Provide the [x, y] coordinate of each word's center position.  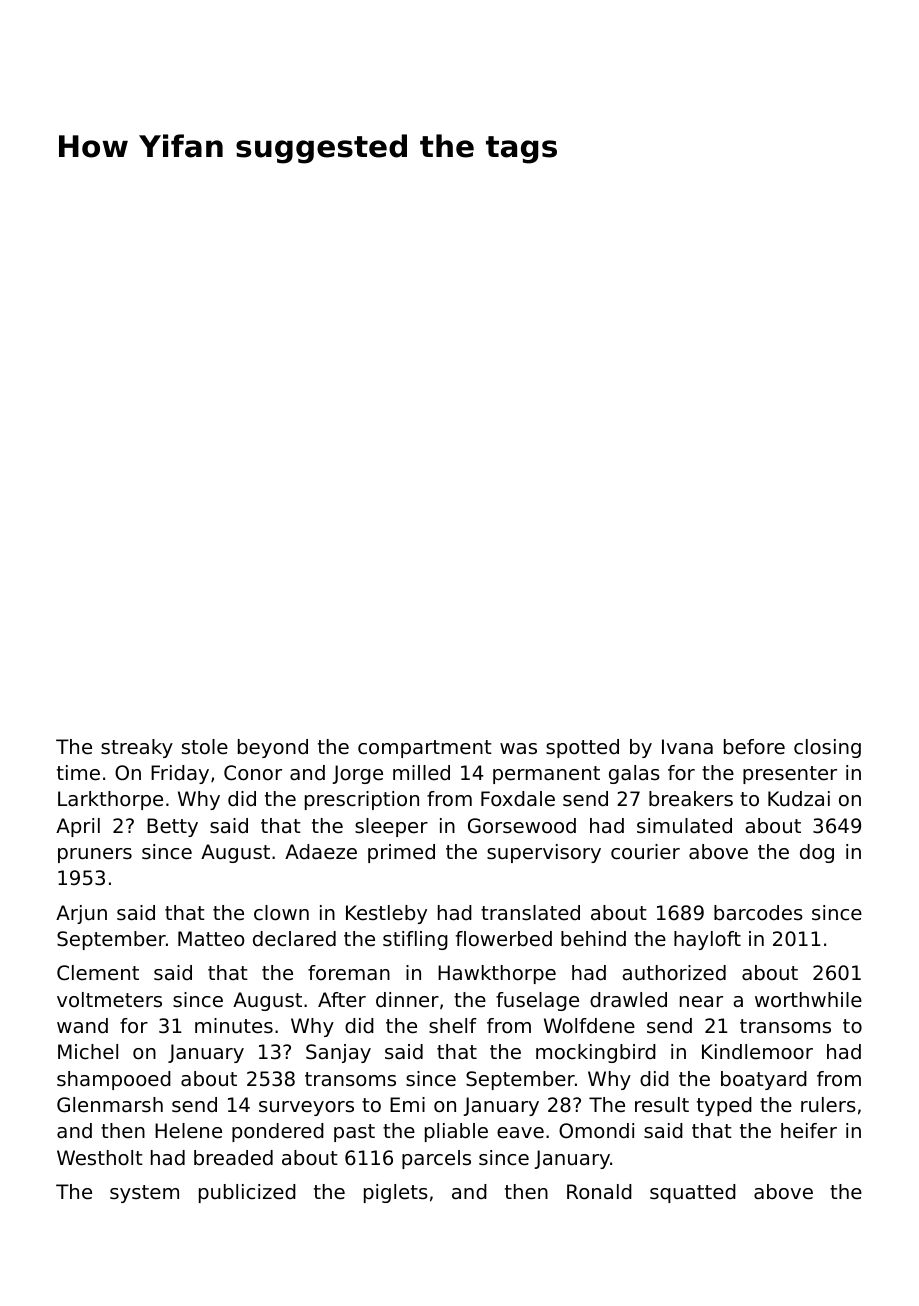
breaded [233, 1158]
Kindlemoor [757, 1052]
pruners [95, 855]
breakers [691, 799]
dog [817, 853]
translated [530, 913]
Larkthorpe [110, 800]
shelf [453, 1026]
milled [421, 772]
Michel [88, 1051]
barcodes [758, 913]
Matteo [211, 939]
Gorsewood [522, 826]
